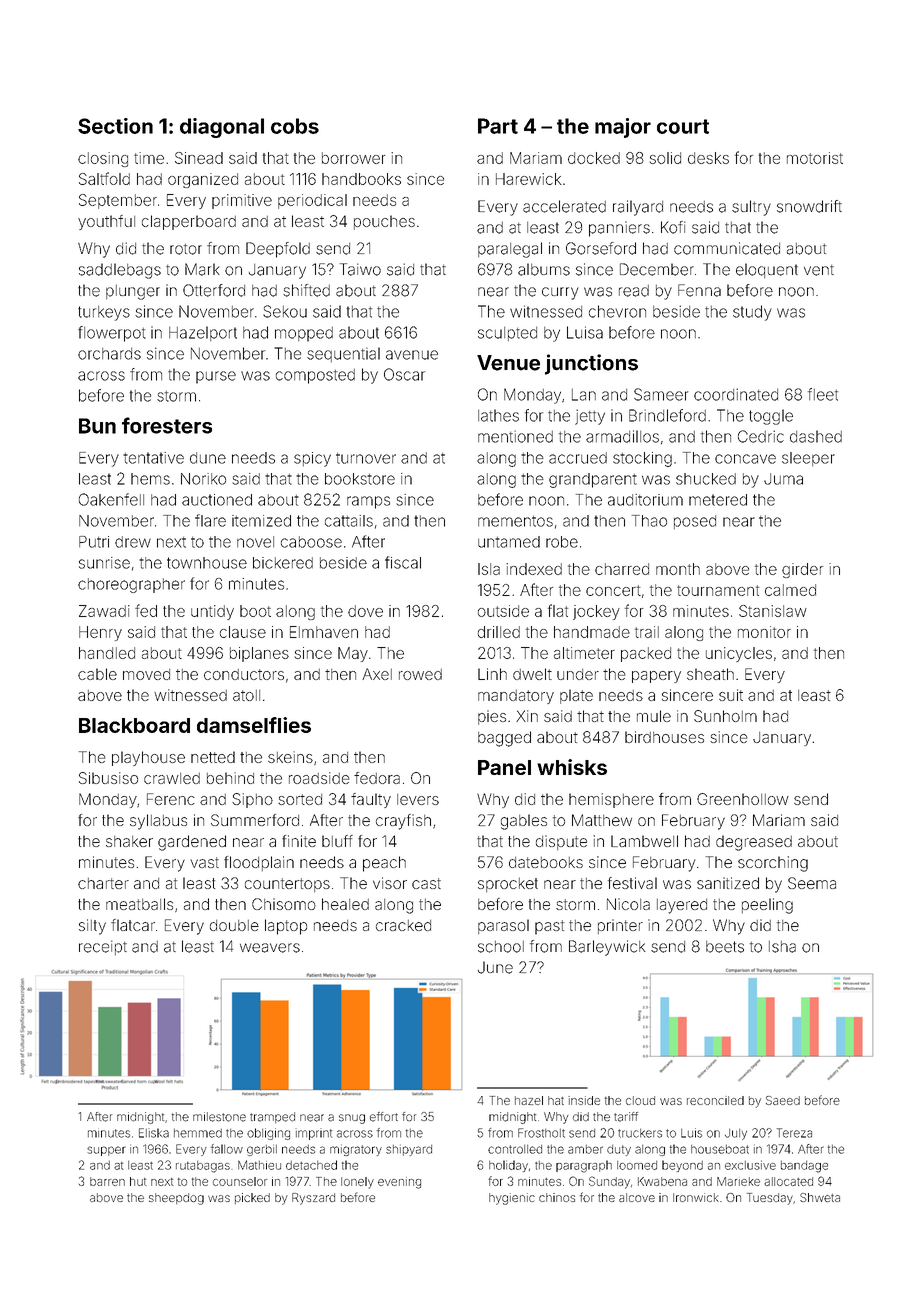 The height and width of the screenshot is (1308, 924). What do you see at coordinates (498, 126) in the screenshot?
I see `Part` at bounding box center [498, 126].
